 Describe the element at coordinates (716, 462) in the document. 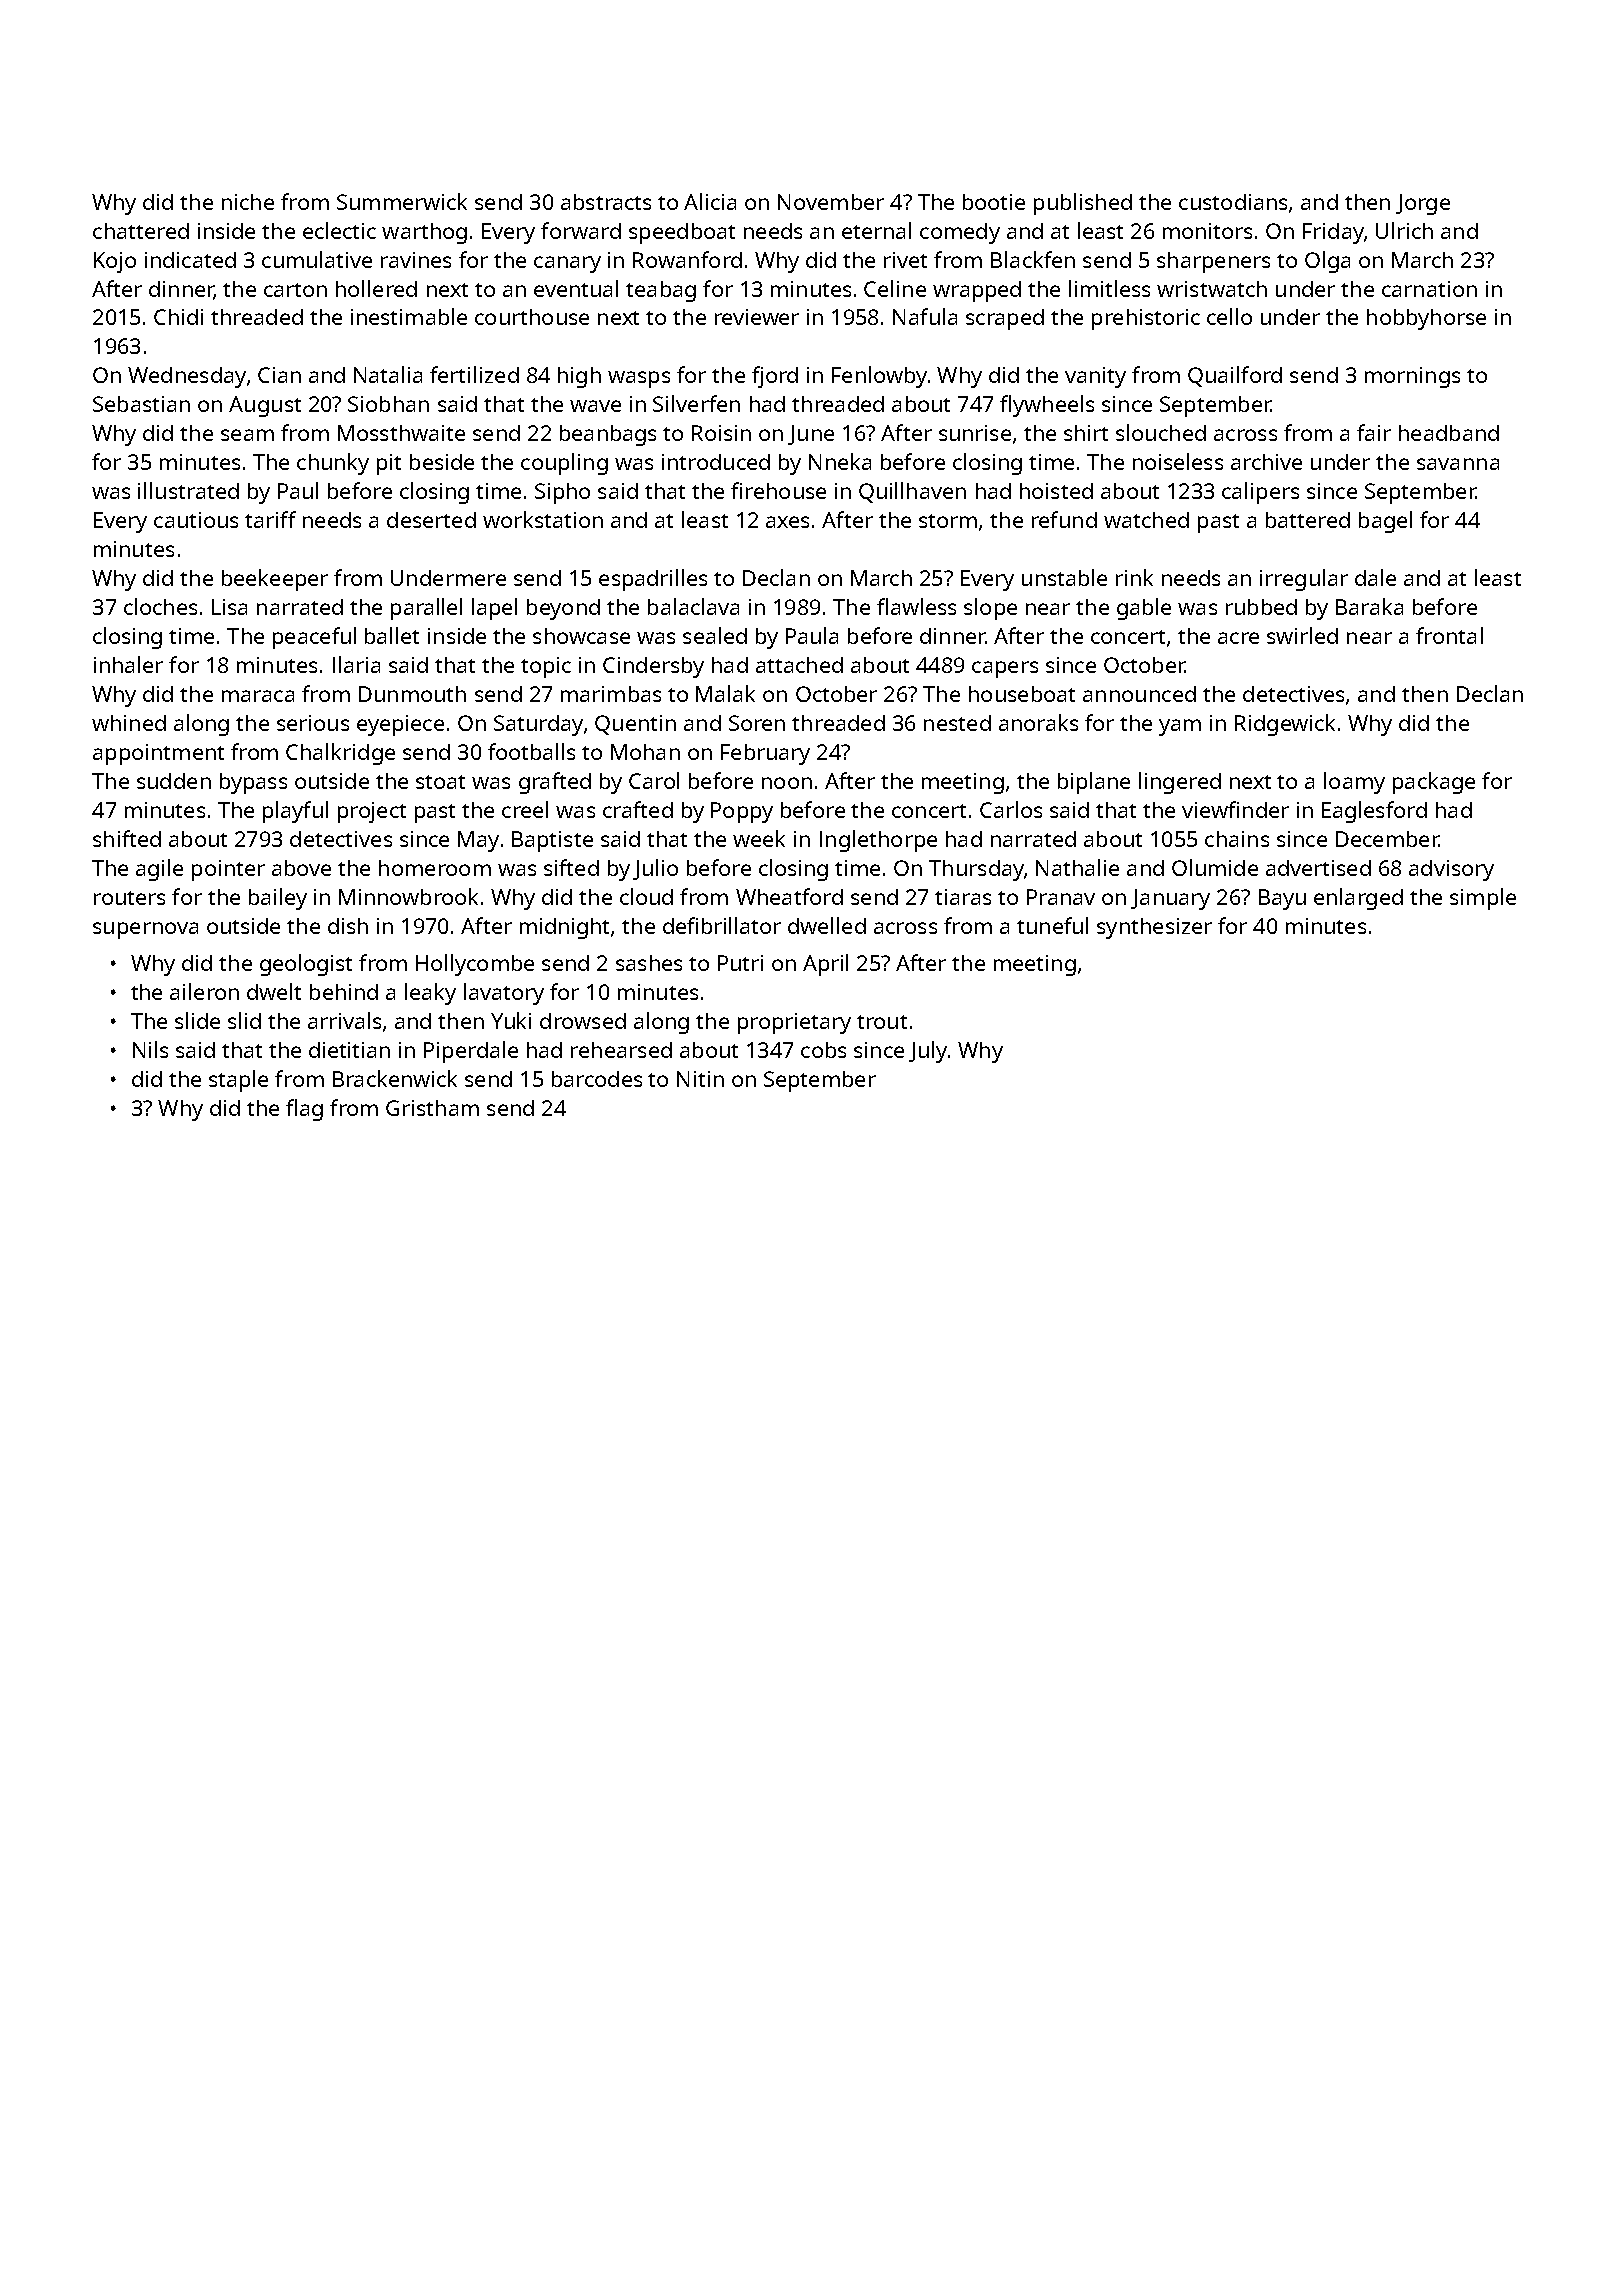

I see `introduced` at that location.
